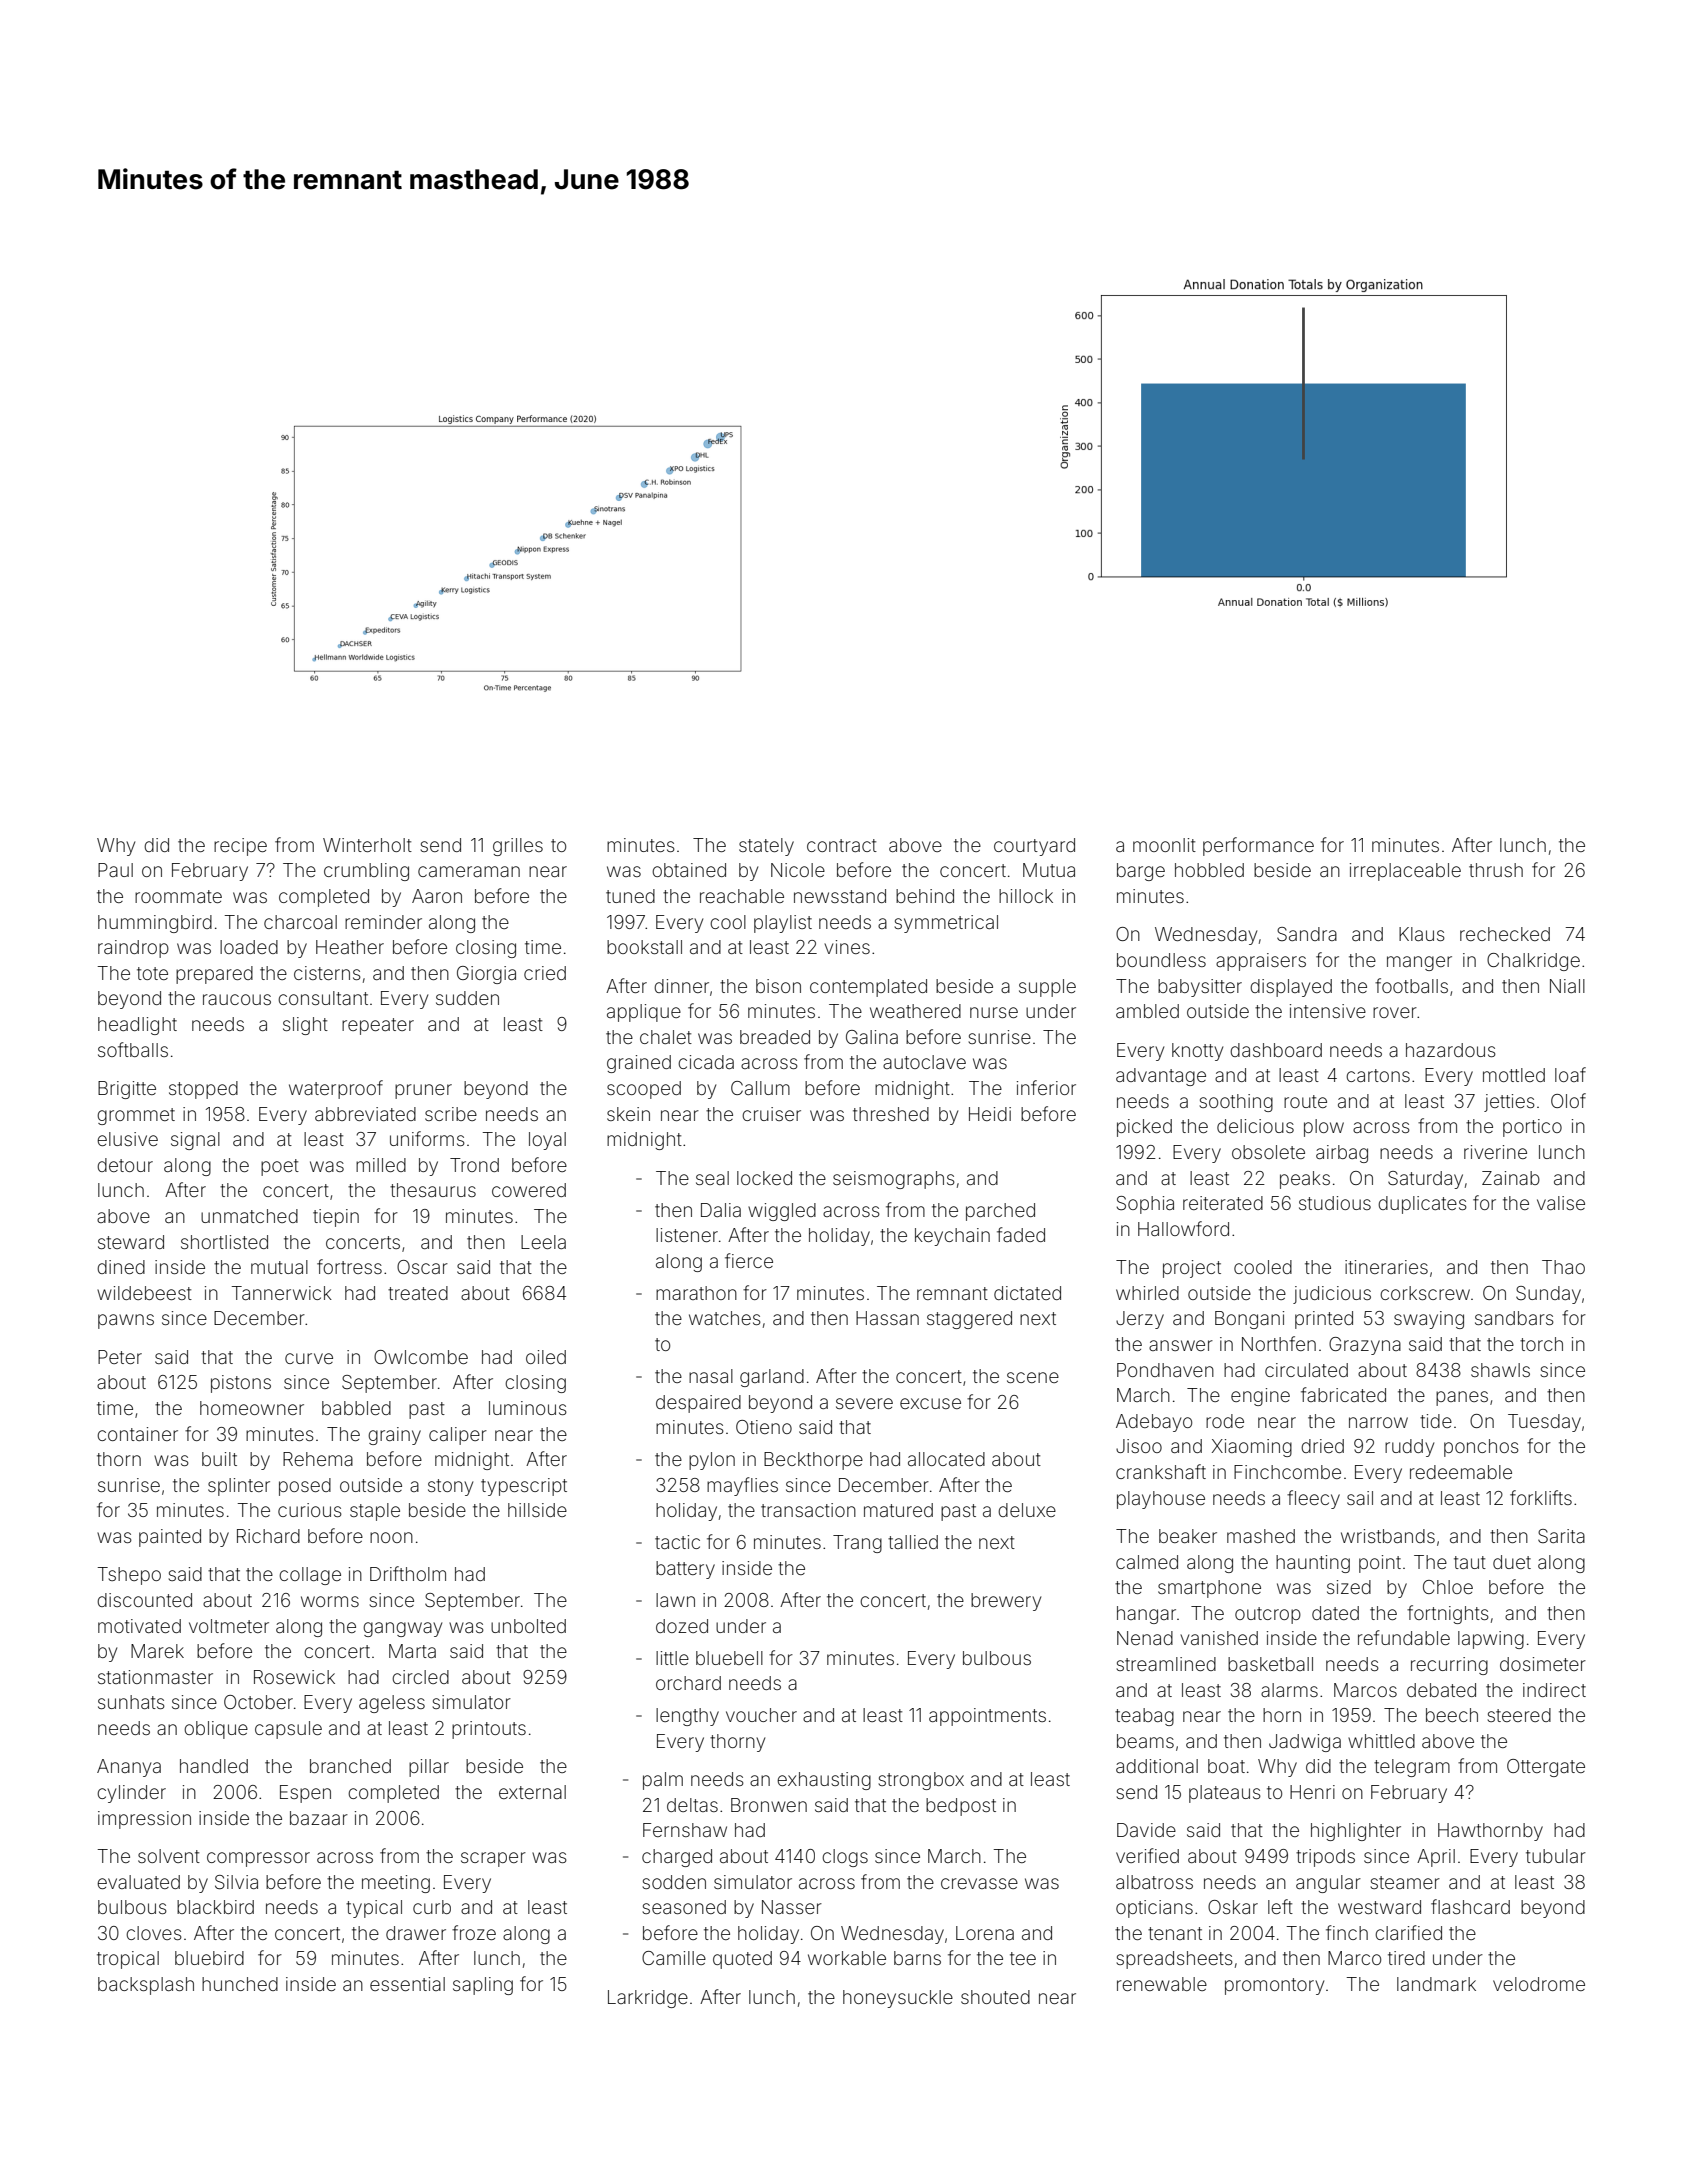 The width and height of the page is (1683, 2178). I want to click on recipe, so click(240, 847).
